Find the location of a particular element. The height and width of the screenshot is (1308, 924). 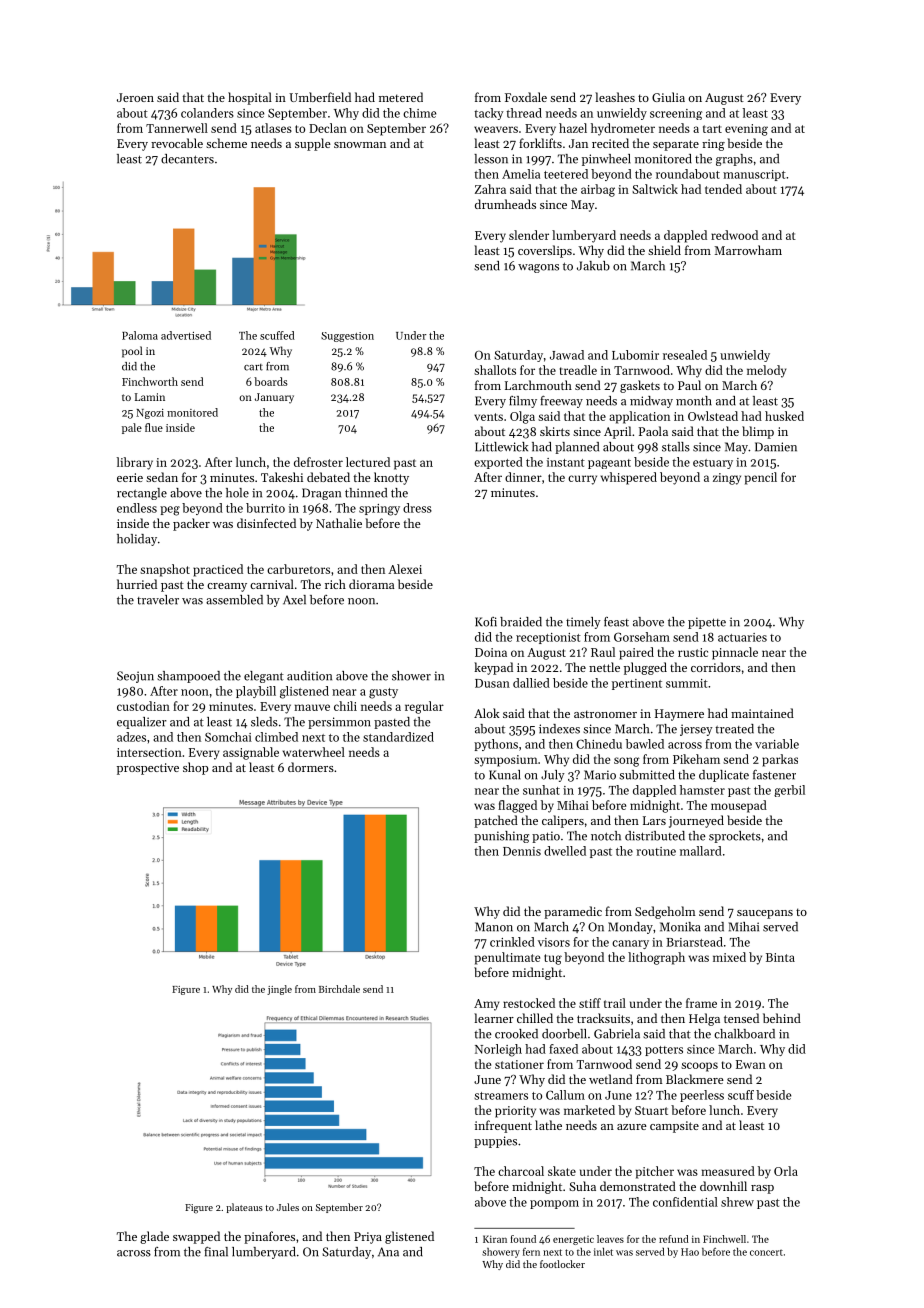

carnival is located at coordinates (272, 584).
